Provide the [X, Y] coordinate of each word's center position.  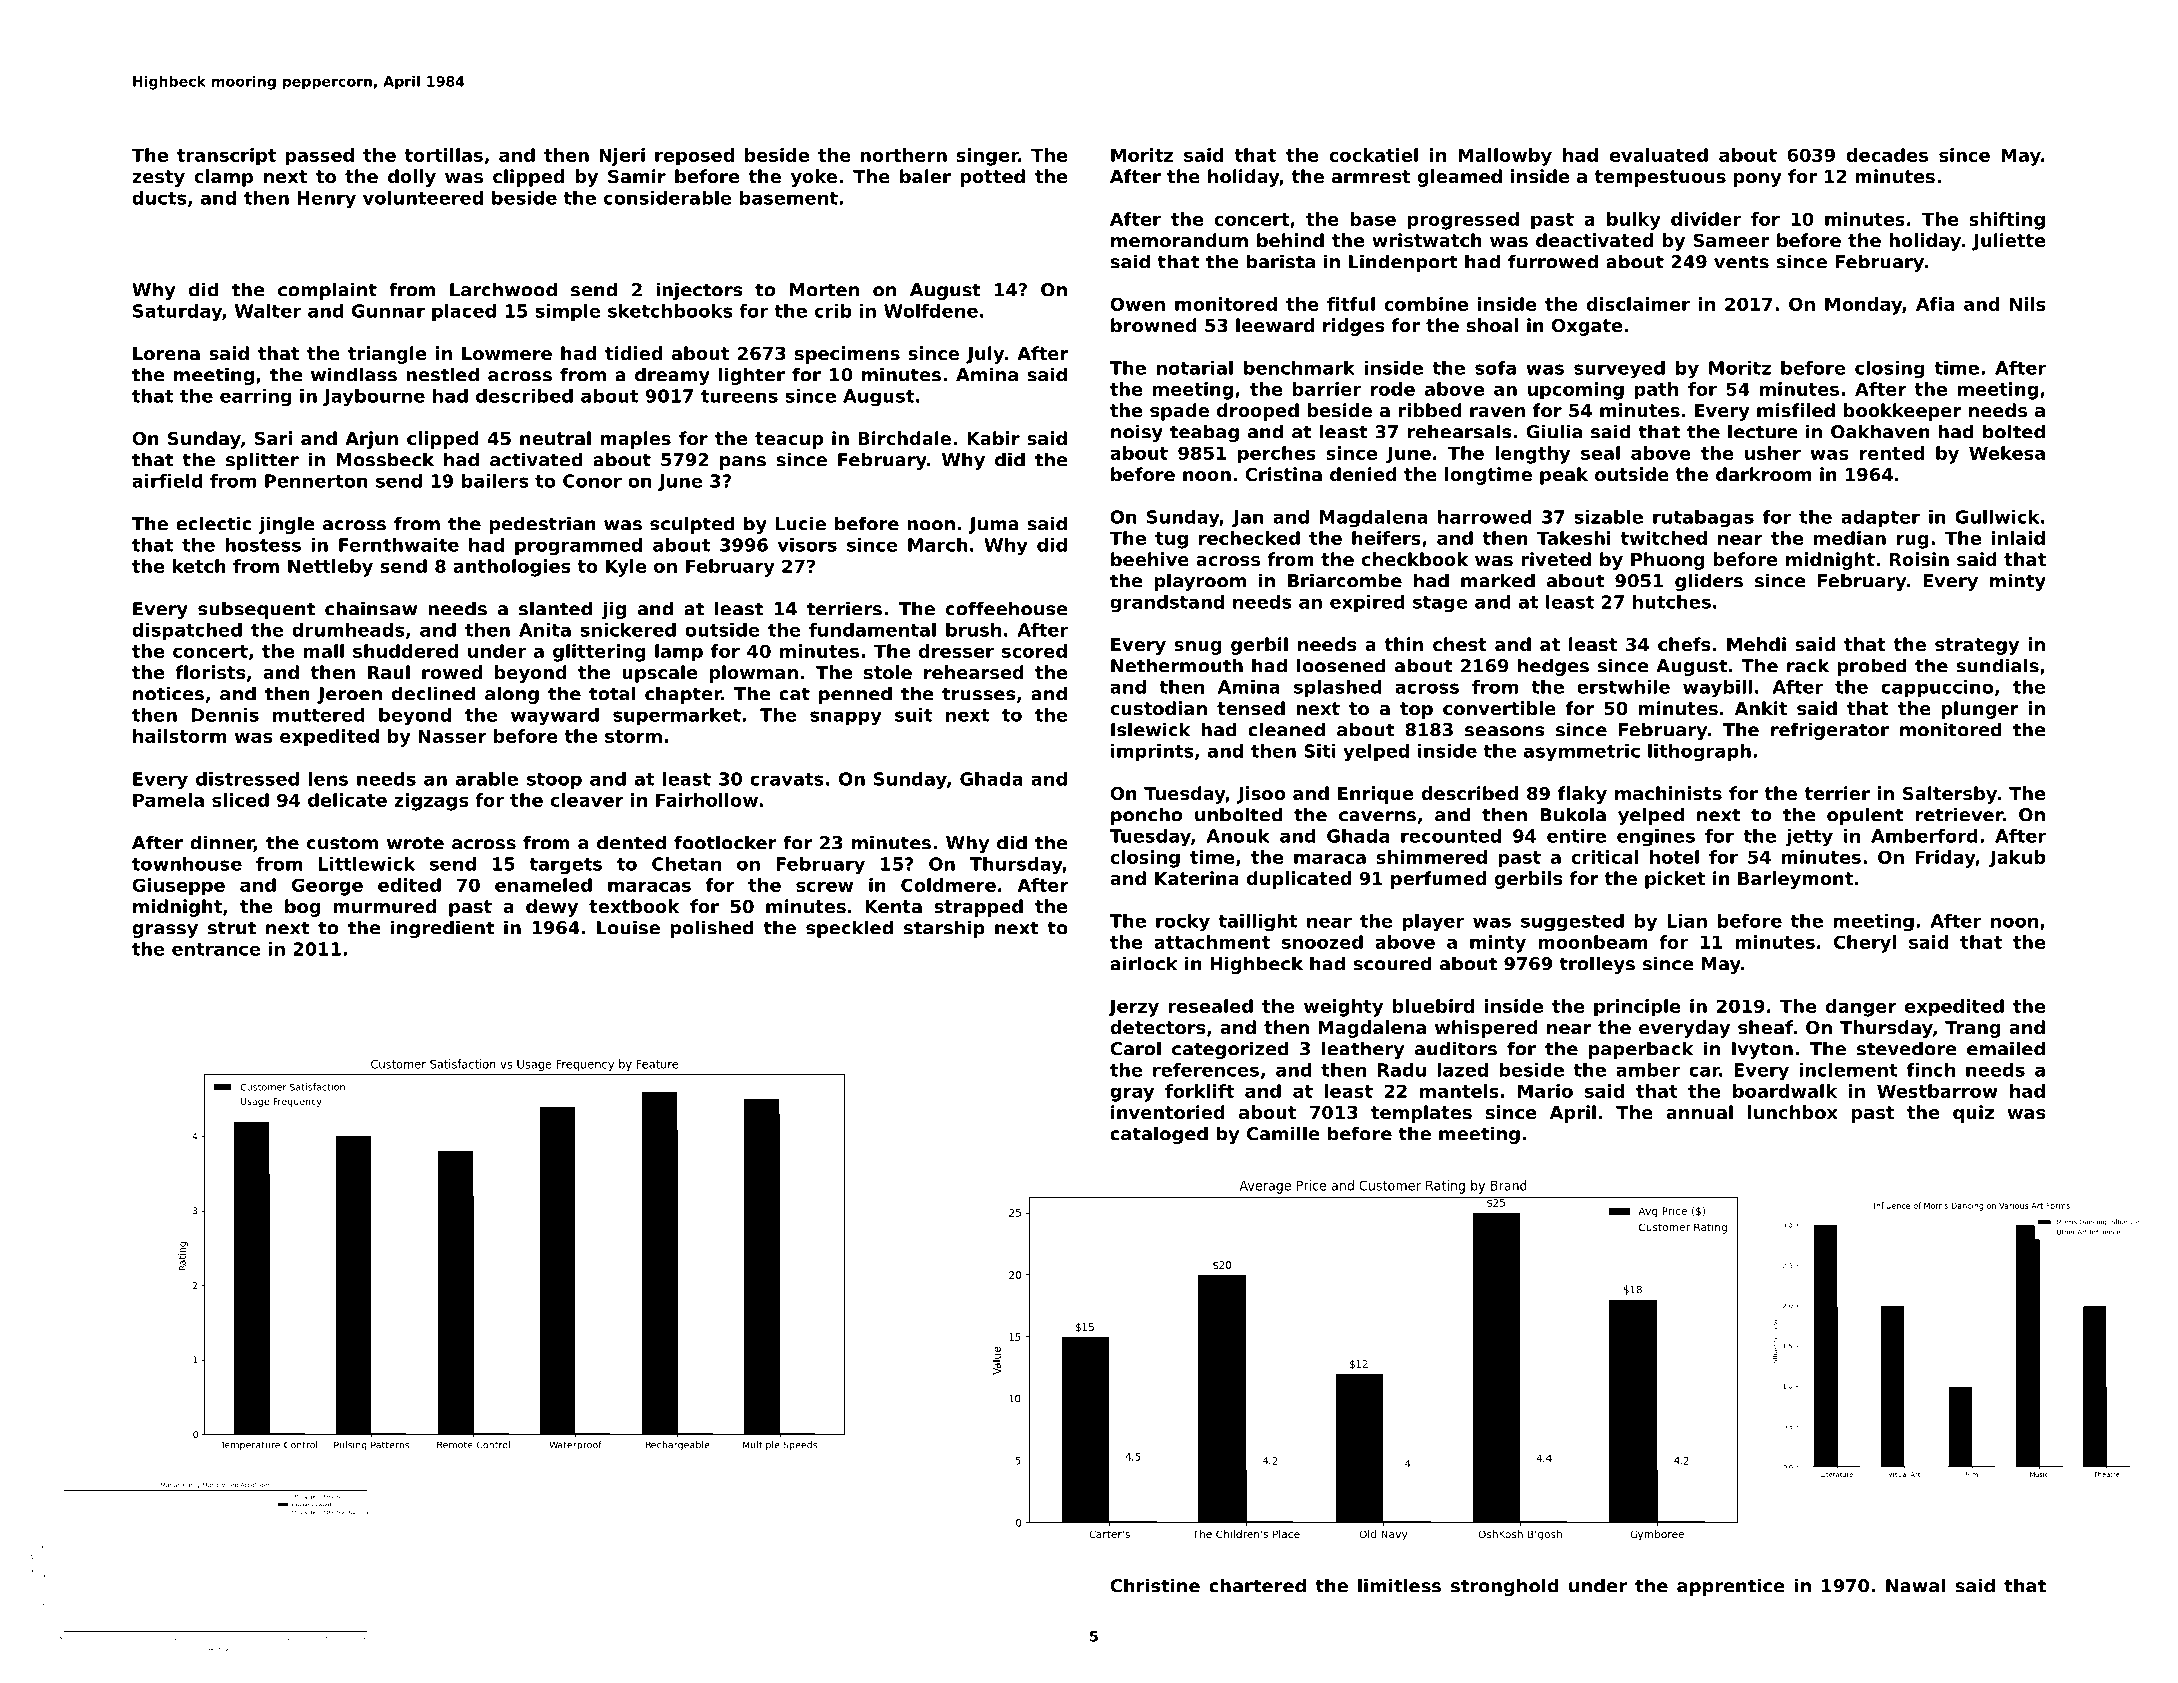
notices [168, 693]
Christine [1155, 1585]
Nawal [1915, 1585]
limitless [1399, 1585]
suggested [1572, 923]
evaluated [1659, 155]
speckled [849, 929]
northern [903, 155]
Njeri [622, 157]
